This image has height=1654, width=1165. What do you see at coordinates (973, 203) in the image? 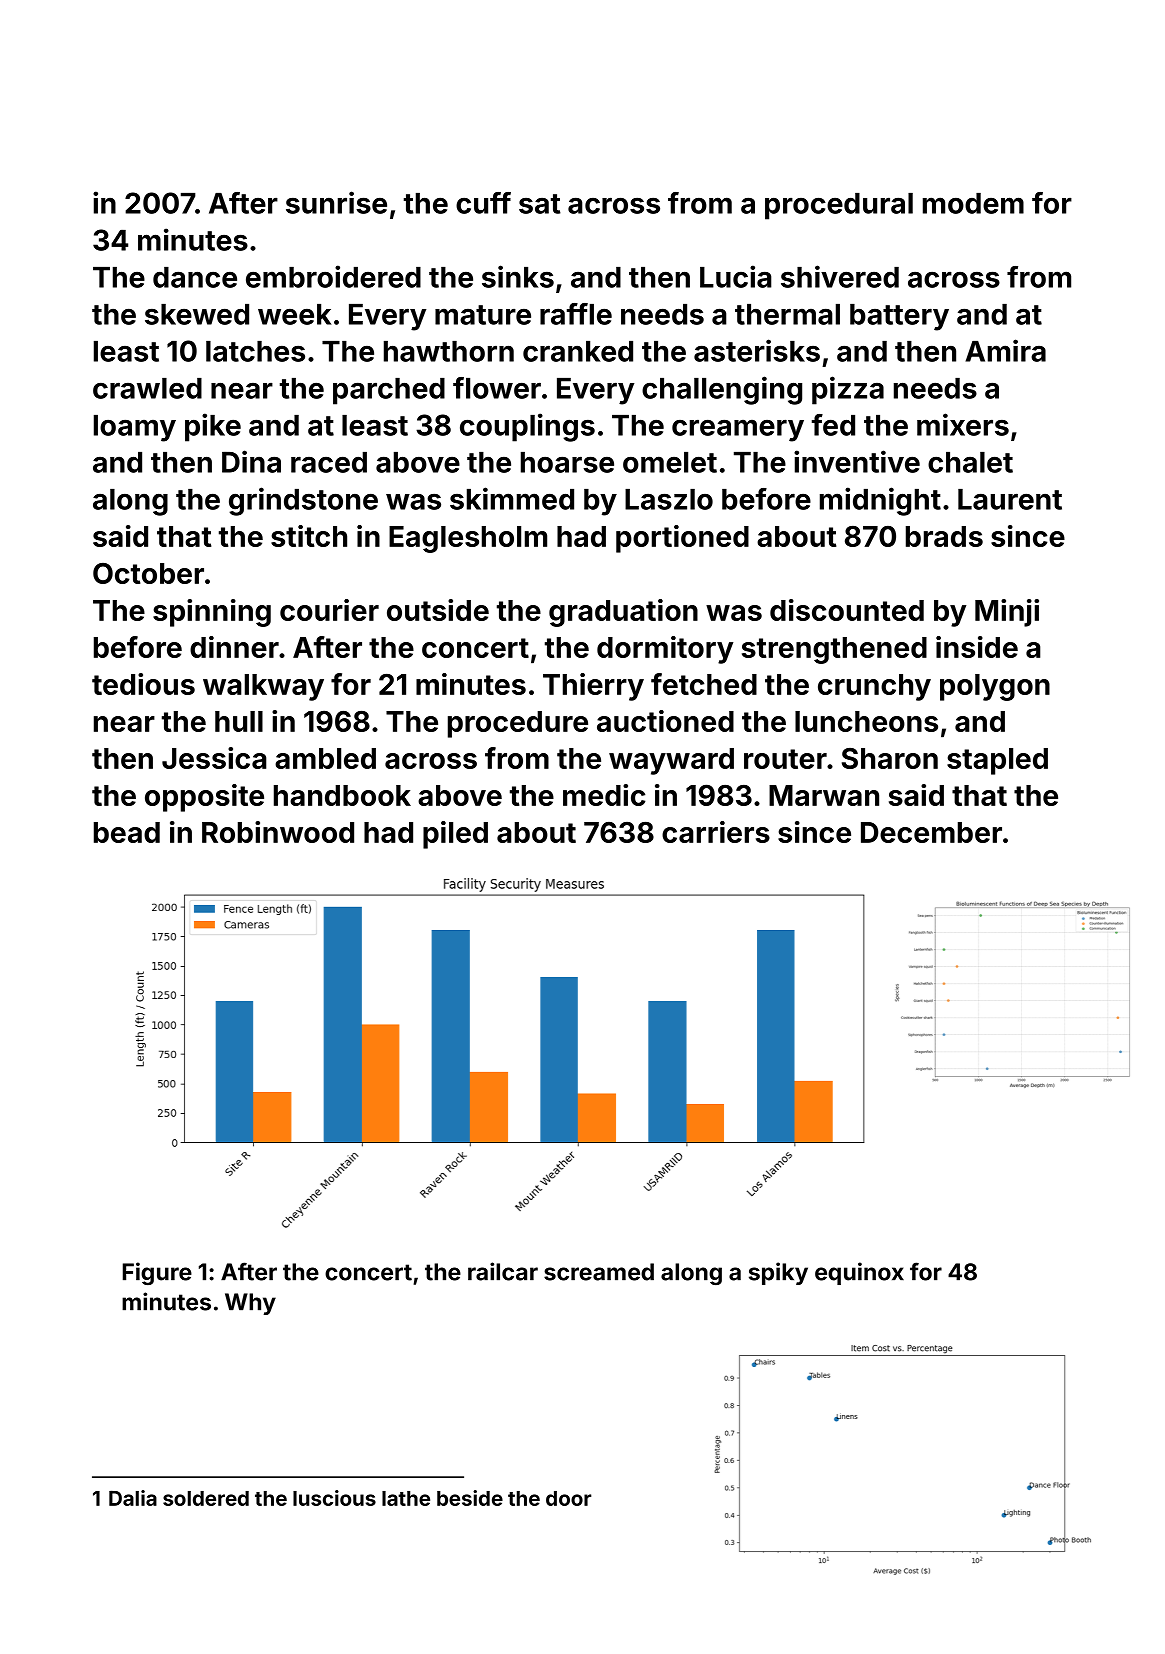
I see `modem` at bounding box center [973, 203].
